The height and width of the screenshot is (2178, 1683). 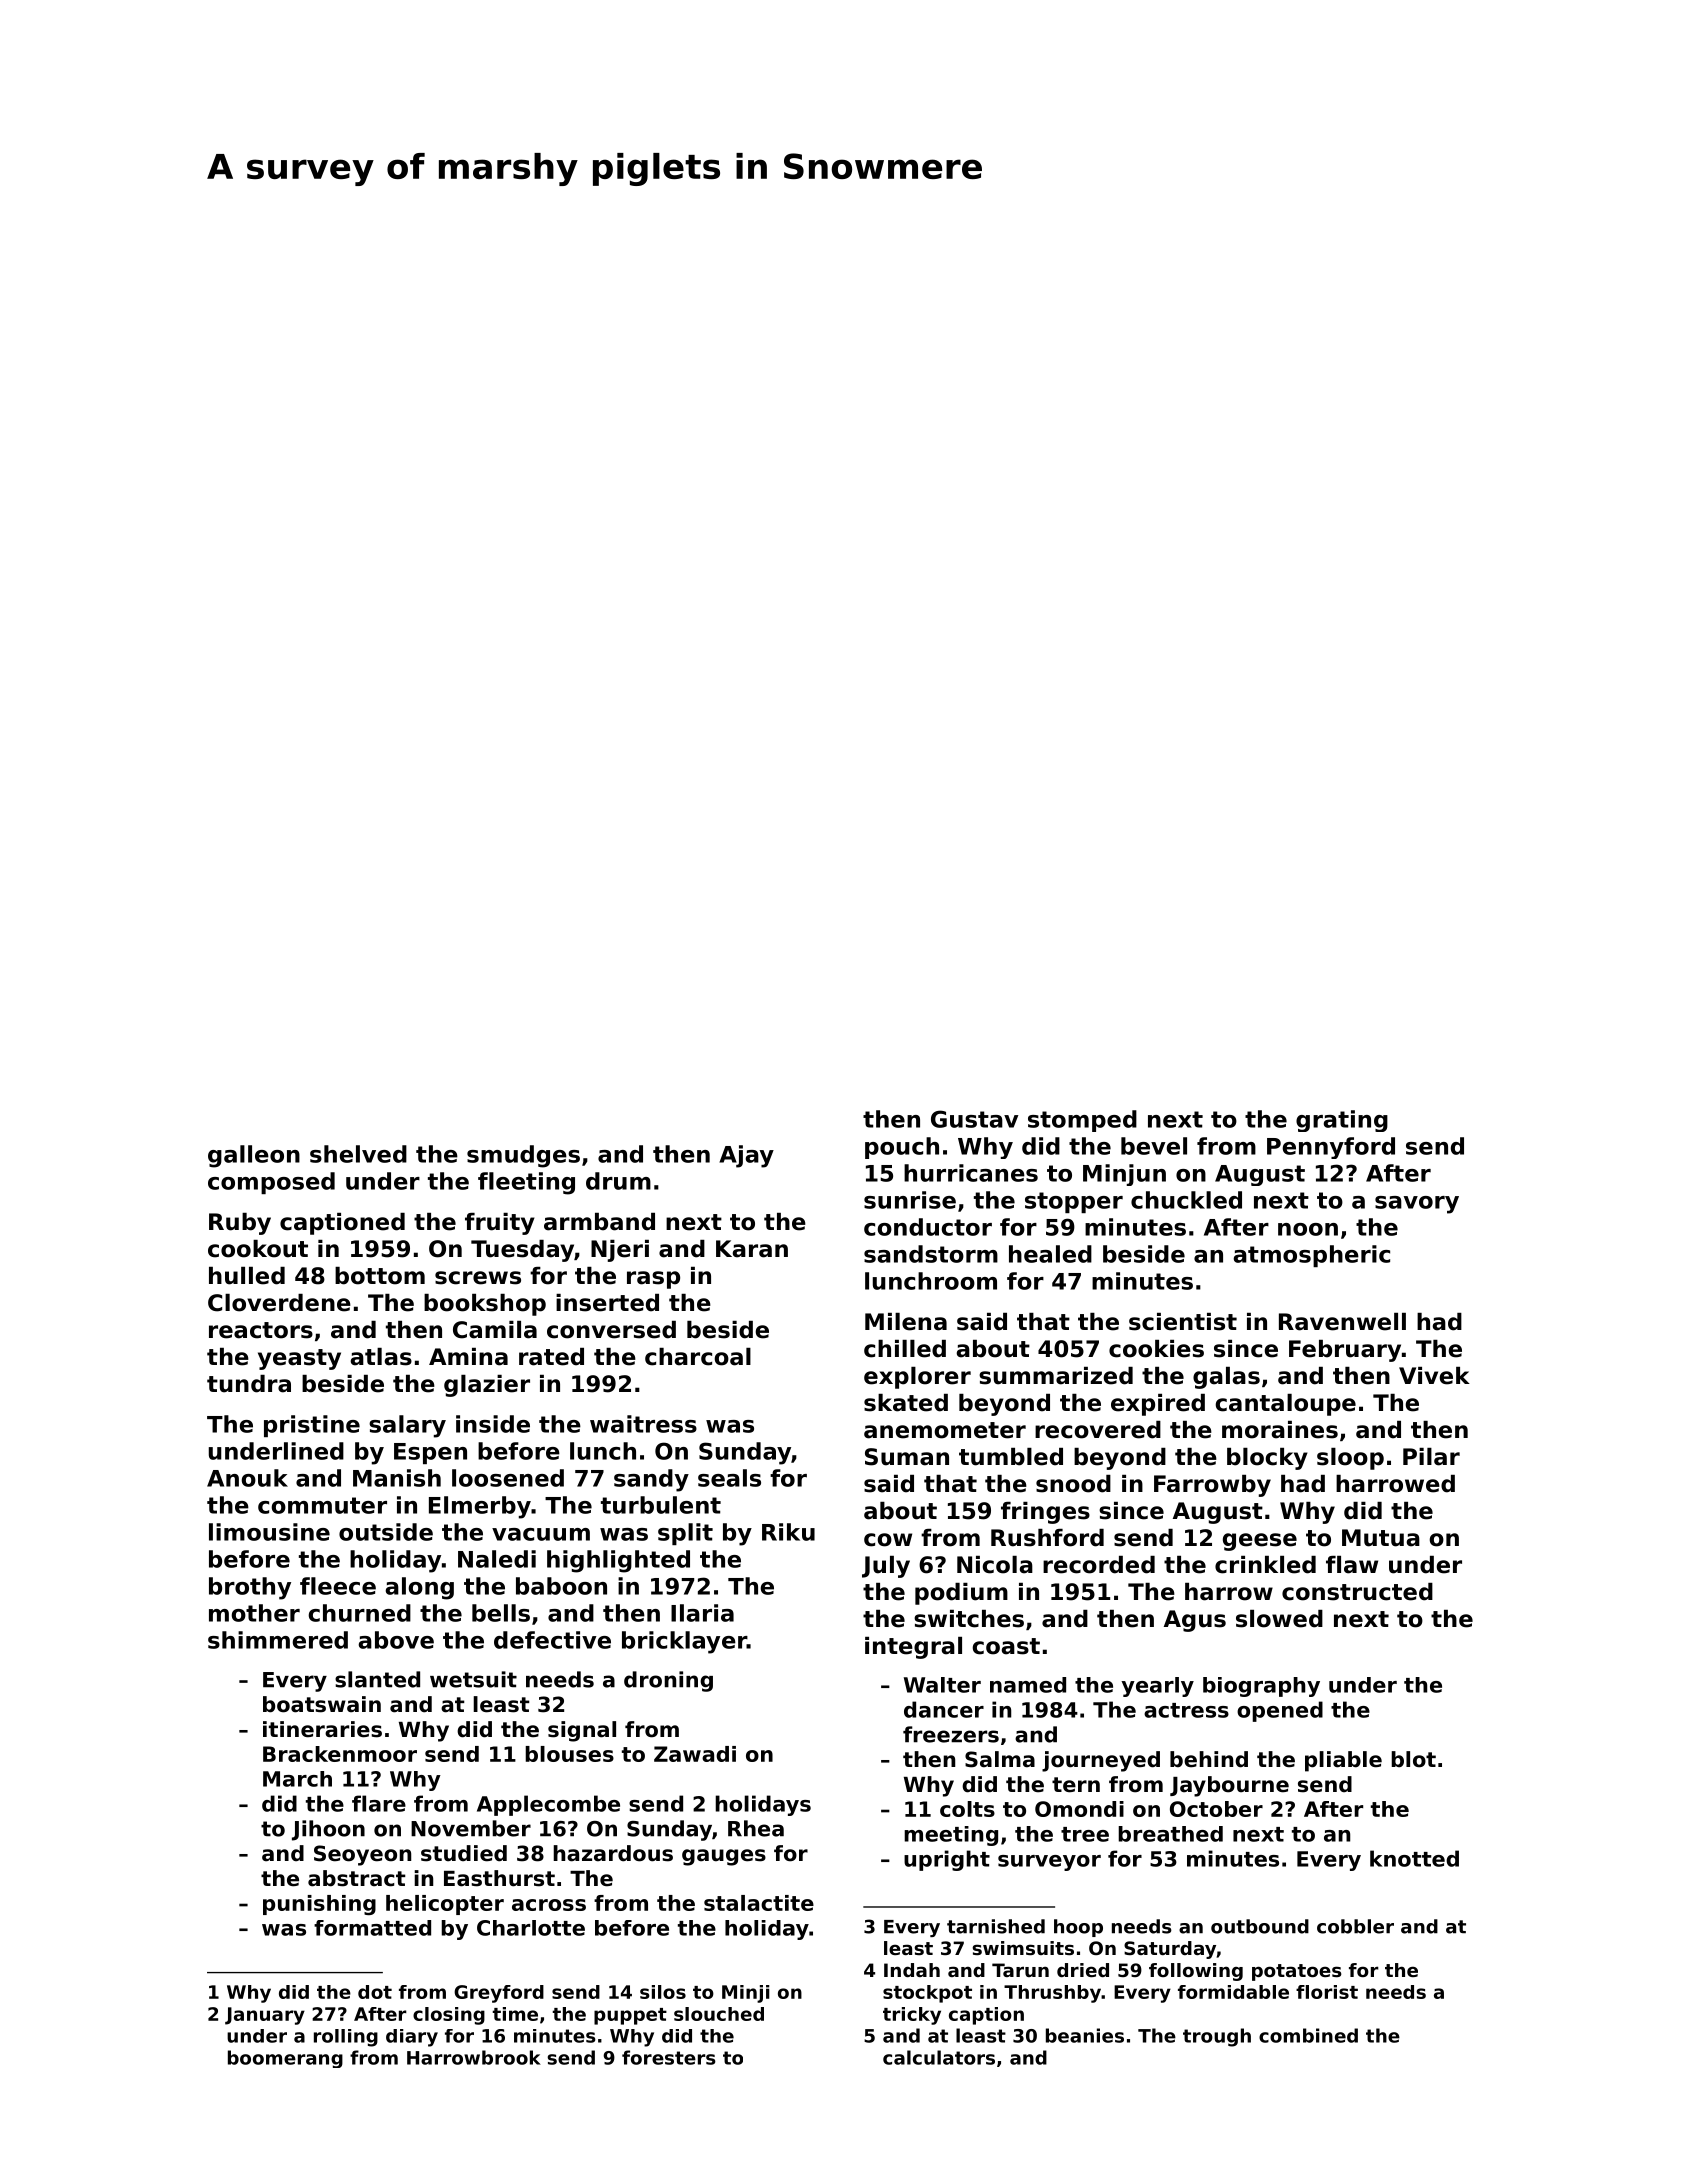 What do you see at coordinates (254, 1156) in the screenshot?
I see `galleon` at bounding box center [254, 1156].
